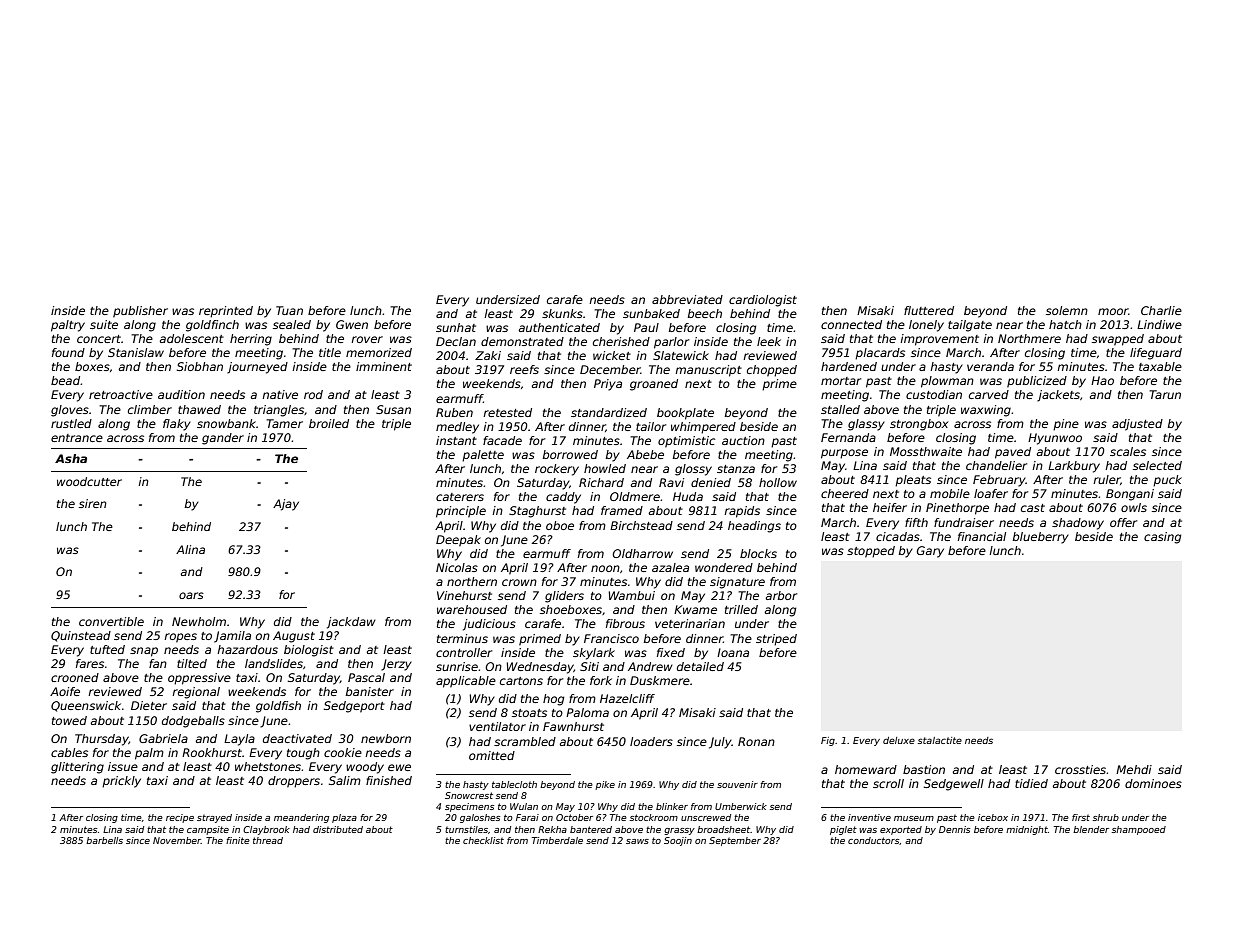 The width and height of the page is (1233, 952). I want to click on Tuan, so click(289, 310).
